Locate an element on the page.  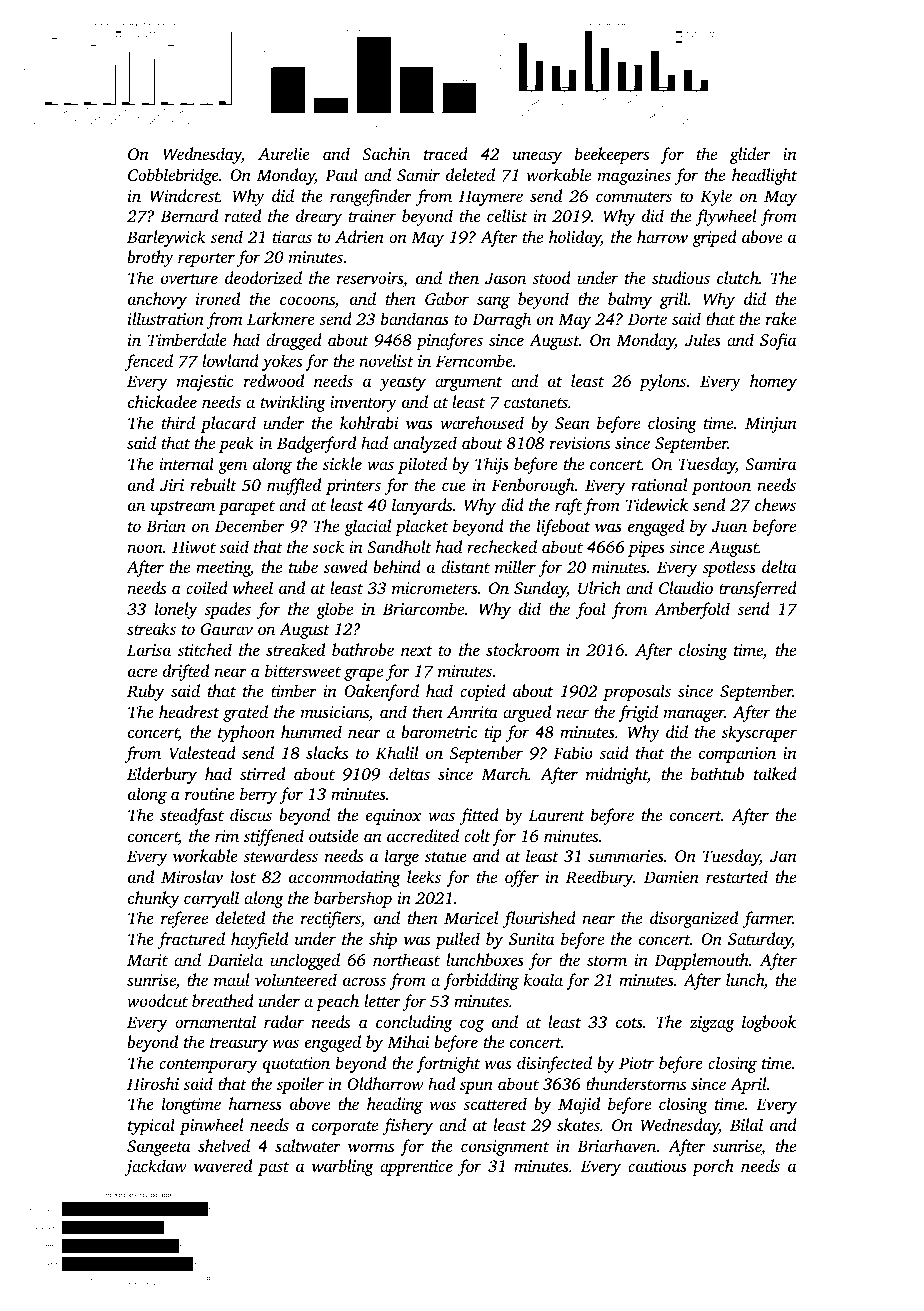
Haymere is located at coordinates (491, 198).
